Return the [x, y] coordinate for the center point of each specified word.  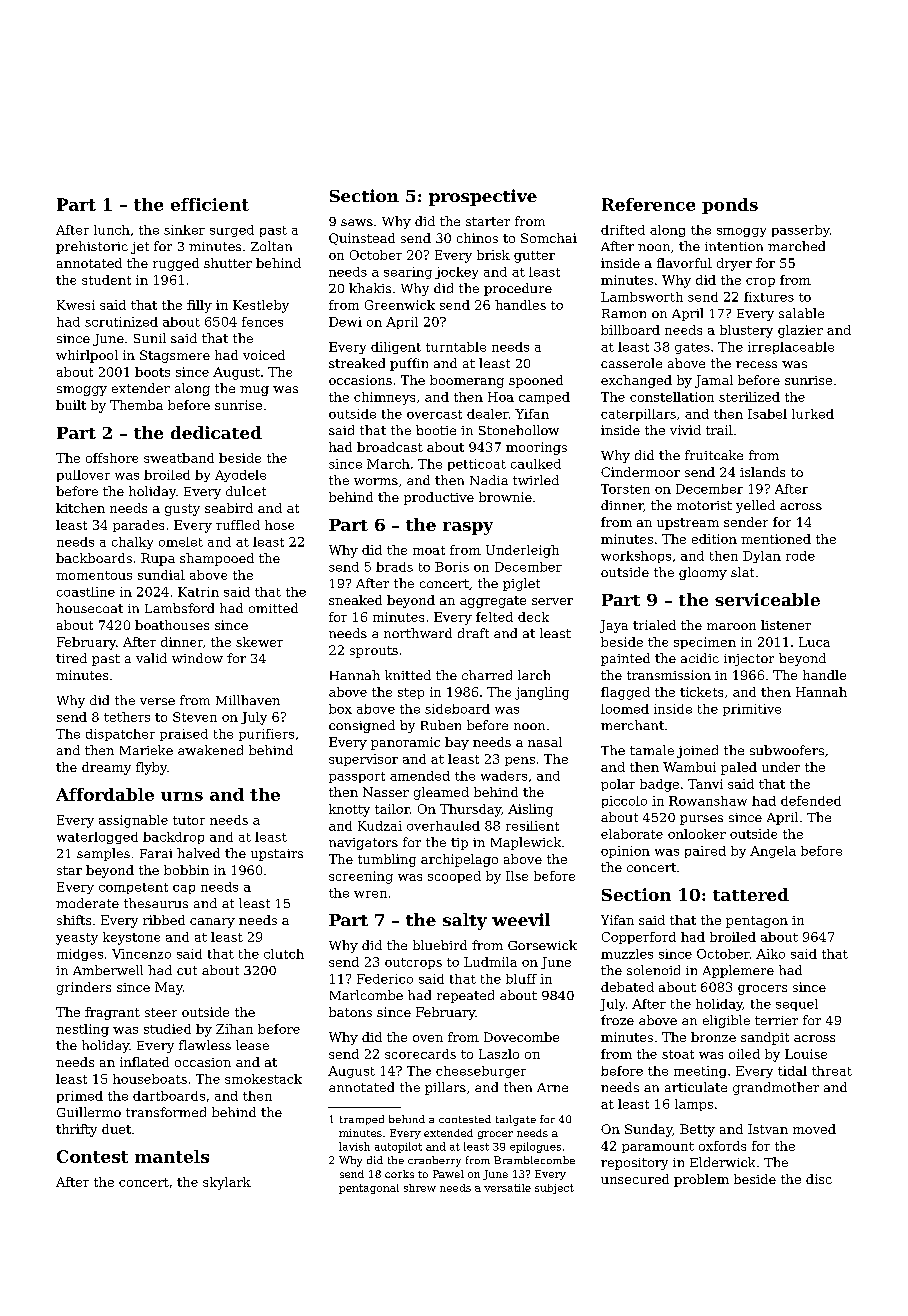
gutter [534, 257]
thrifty [76, 1130]
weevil [521, 919]
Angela [773, 852]
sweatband [179, 458]
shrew [420, 1188]
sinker [184, 230]
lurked [813, 414]
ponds [730, 206]
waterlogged [97, 838]
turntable [456, 347]
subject [554, 1189]
